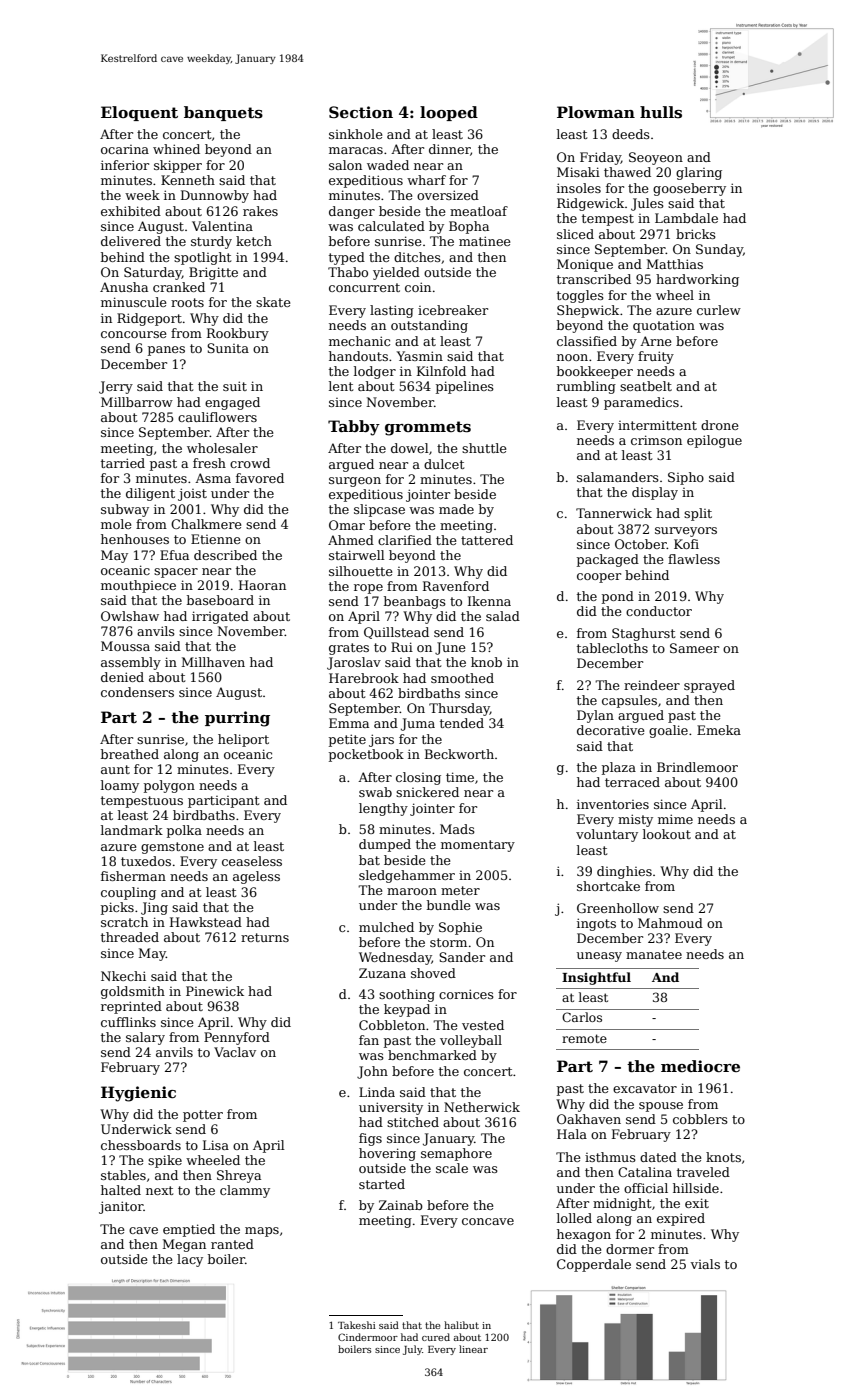 This page has width=849, height=1400. I want to click on icebreaker, so click(453, 310).
